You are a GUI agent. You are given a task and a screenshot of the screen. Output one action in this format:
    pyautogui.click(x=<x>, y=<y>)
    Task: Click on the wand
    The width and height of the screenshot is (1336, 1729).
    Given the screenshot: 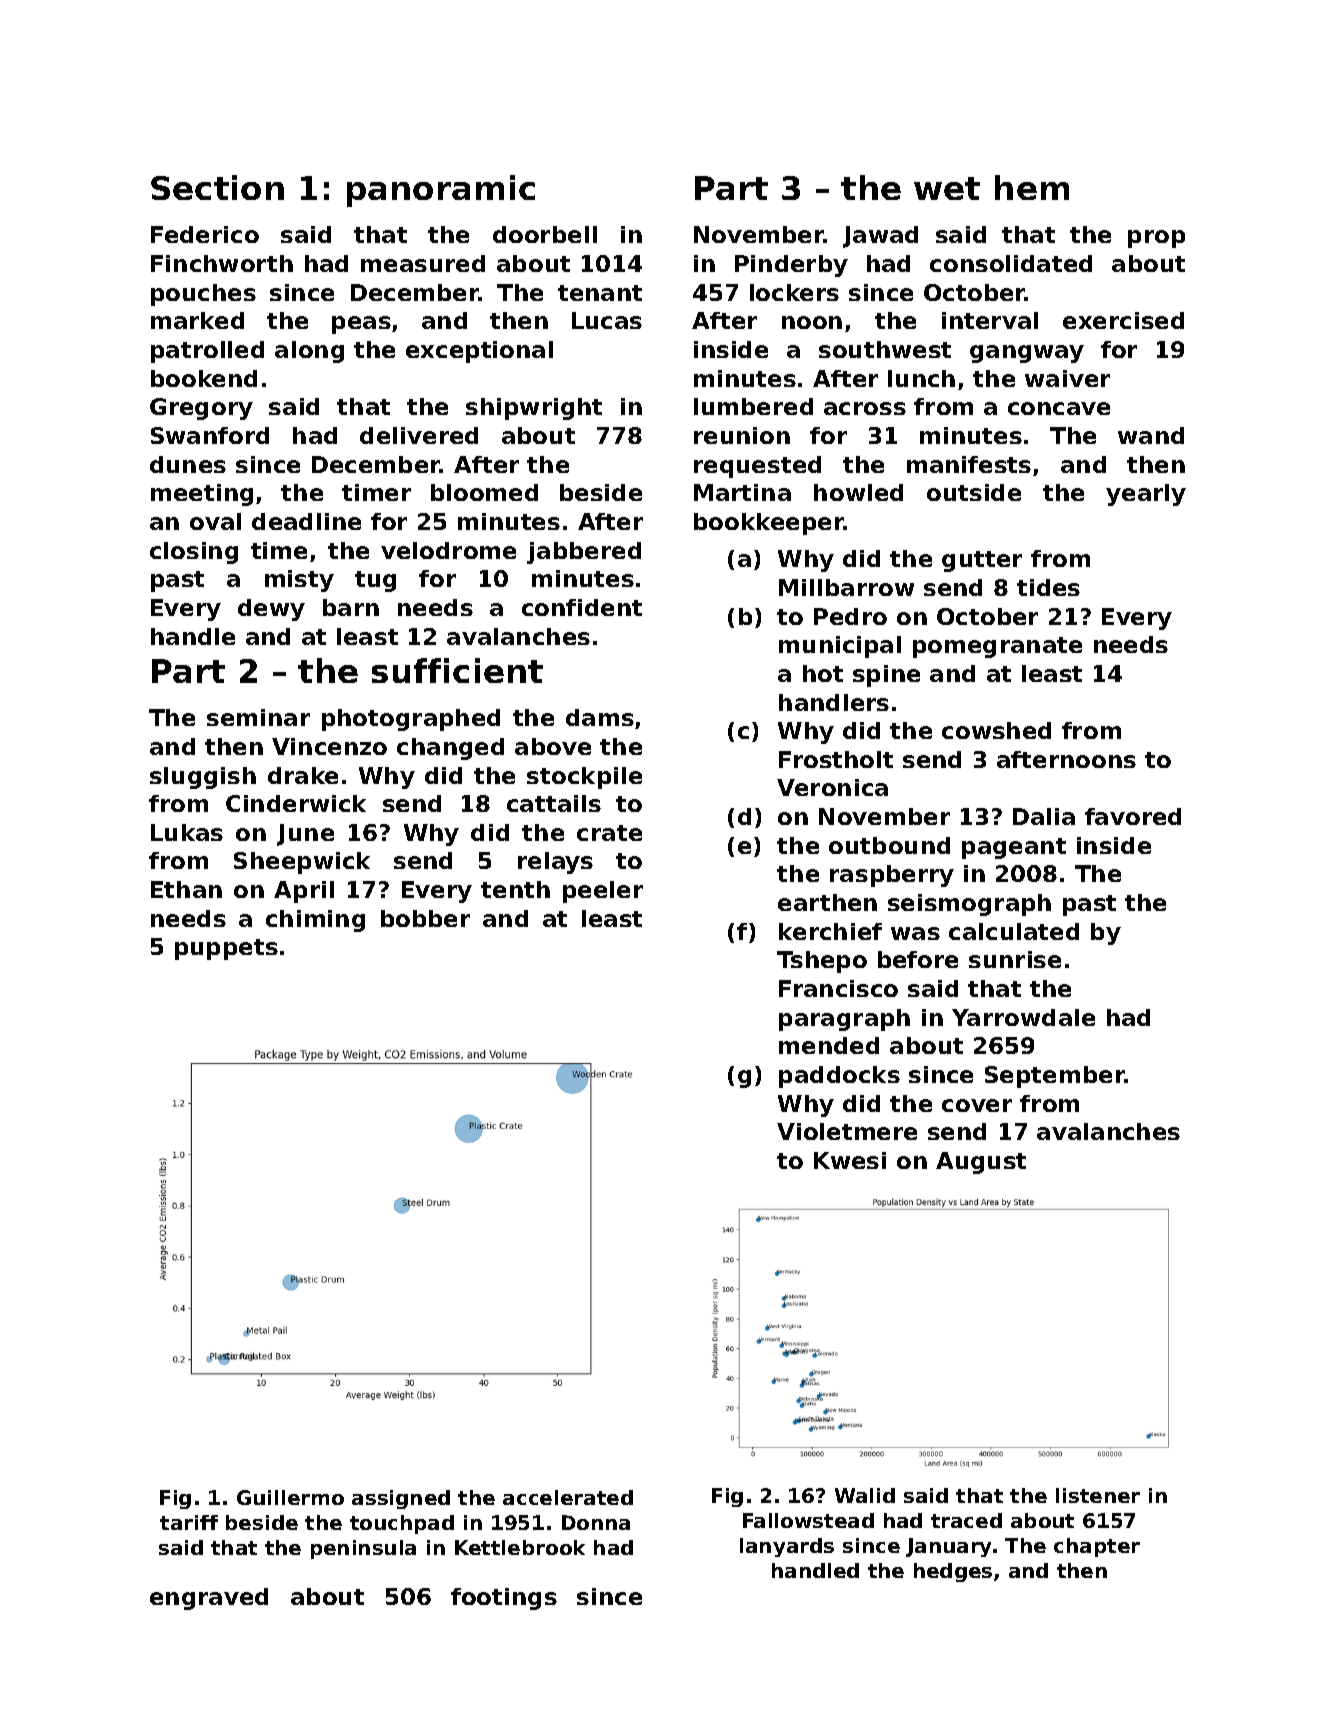 What is the action you would take?
    pyautogui.click(x=1151, y=435)
